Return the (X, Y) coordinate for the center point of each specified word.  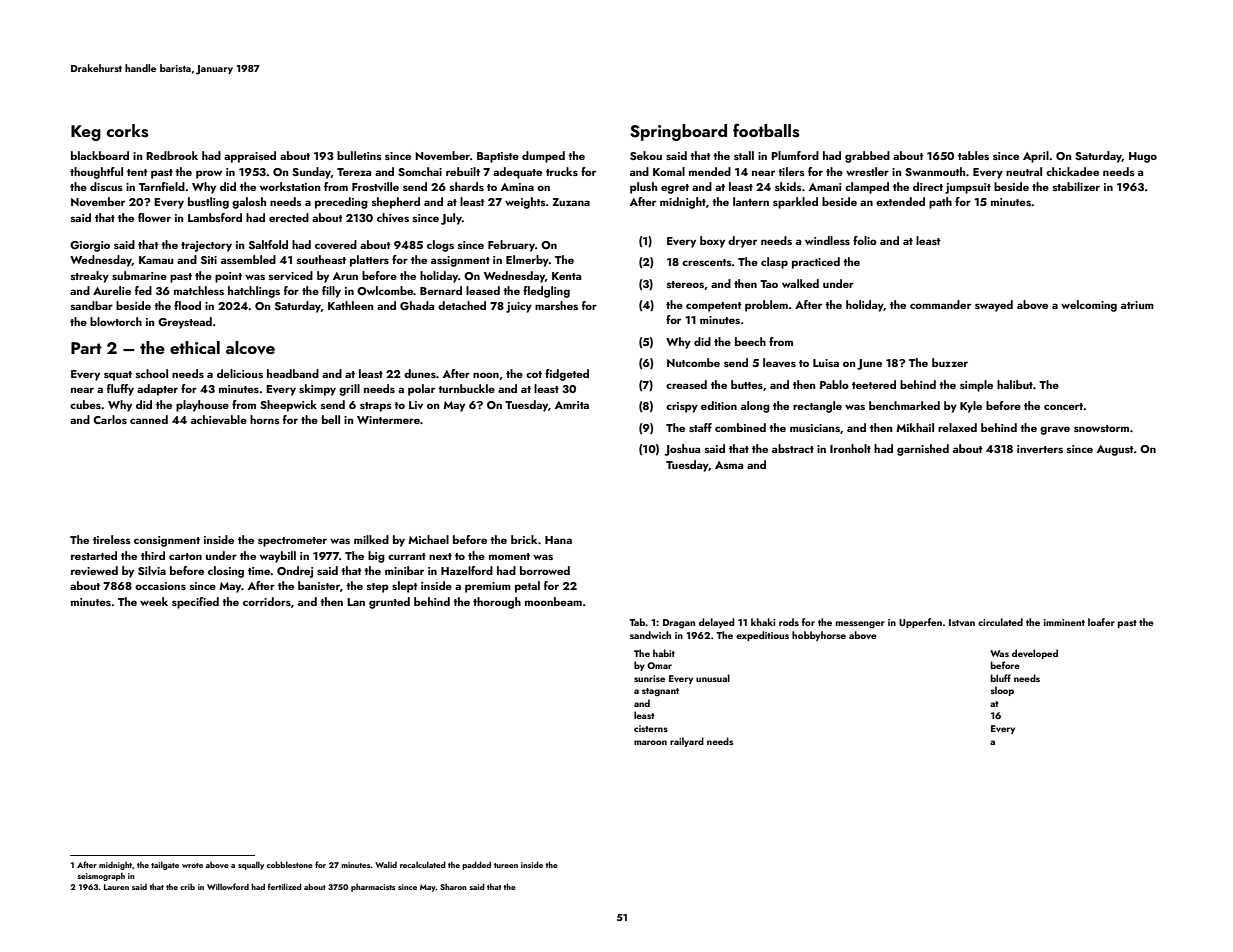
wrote (192, 865)
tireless (112, 539)
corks (128, 131)
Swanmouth (935, 171)
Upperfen (920, 623)
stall (744, 155)
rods (789, 622)
